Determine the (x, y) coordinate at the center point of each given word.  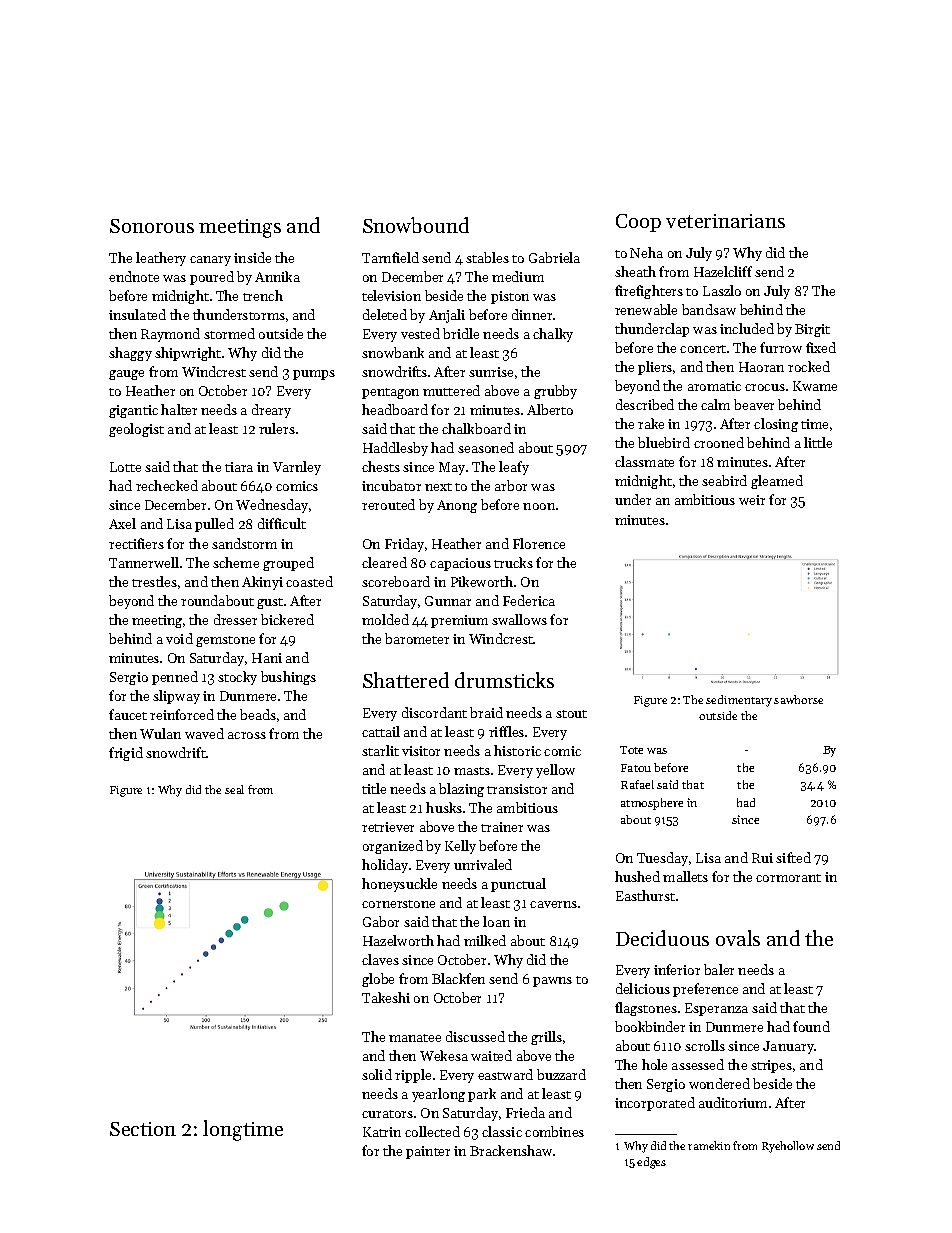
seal (234, 789)
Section (143, 1129)
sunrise (491, 372)
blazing (461, 790)
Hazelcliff (723, 271)
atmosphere (652, 804)
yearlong (438, 1095)
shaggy (130, 354)
